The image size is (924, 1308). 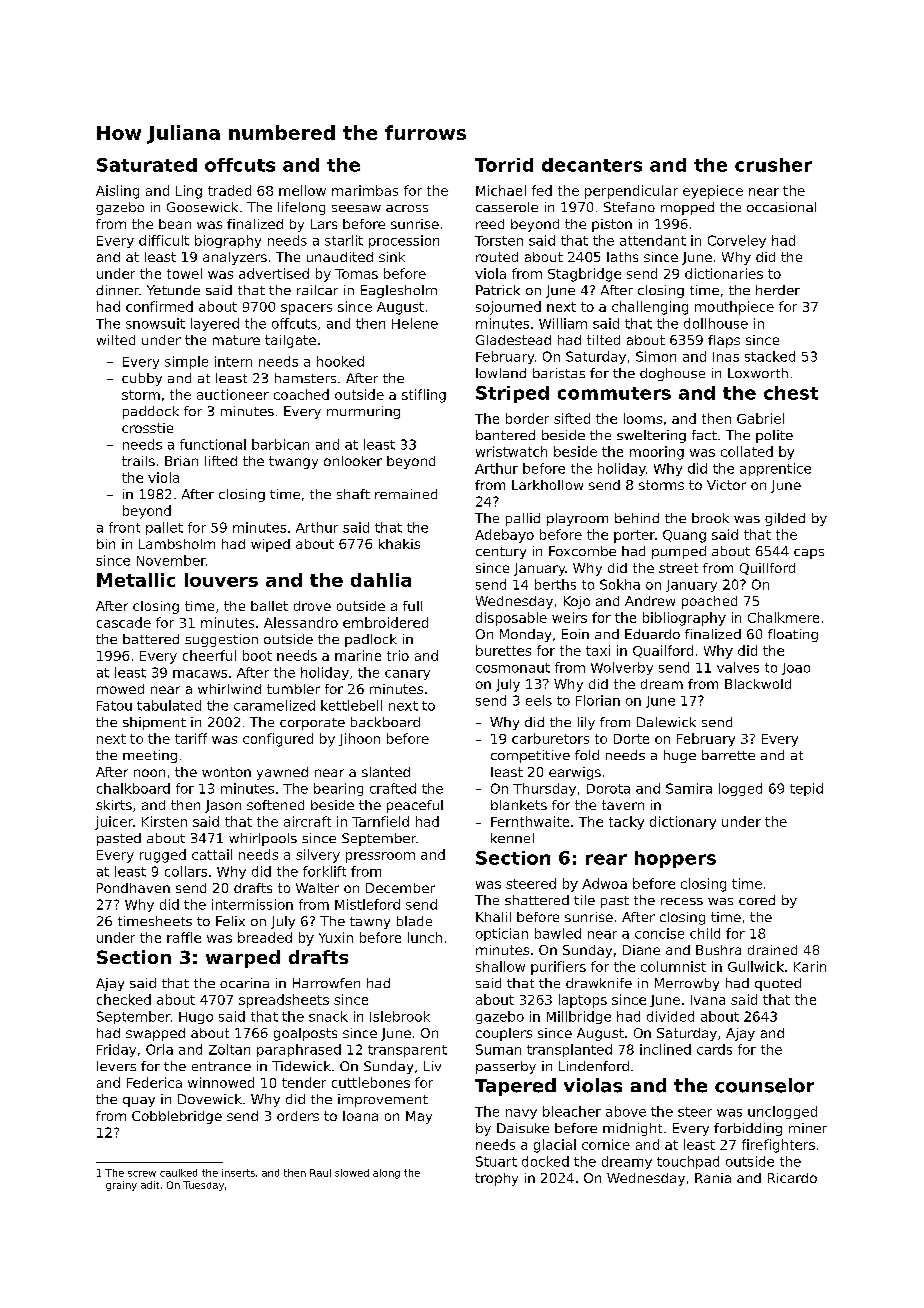 I want to click on canary, so click(x=407, y=675).
